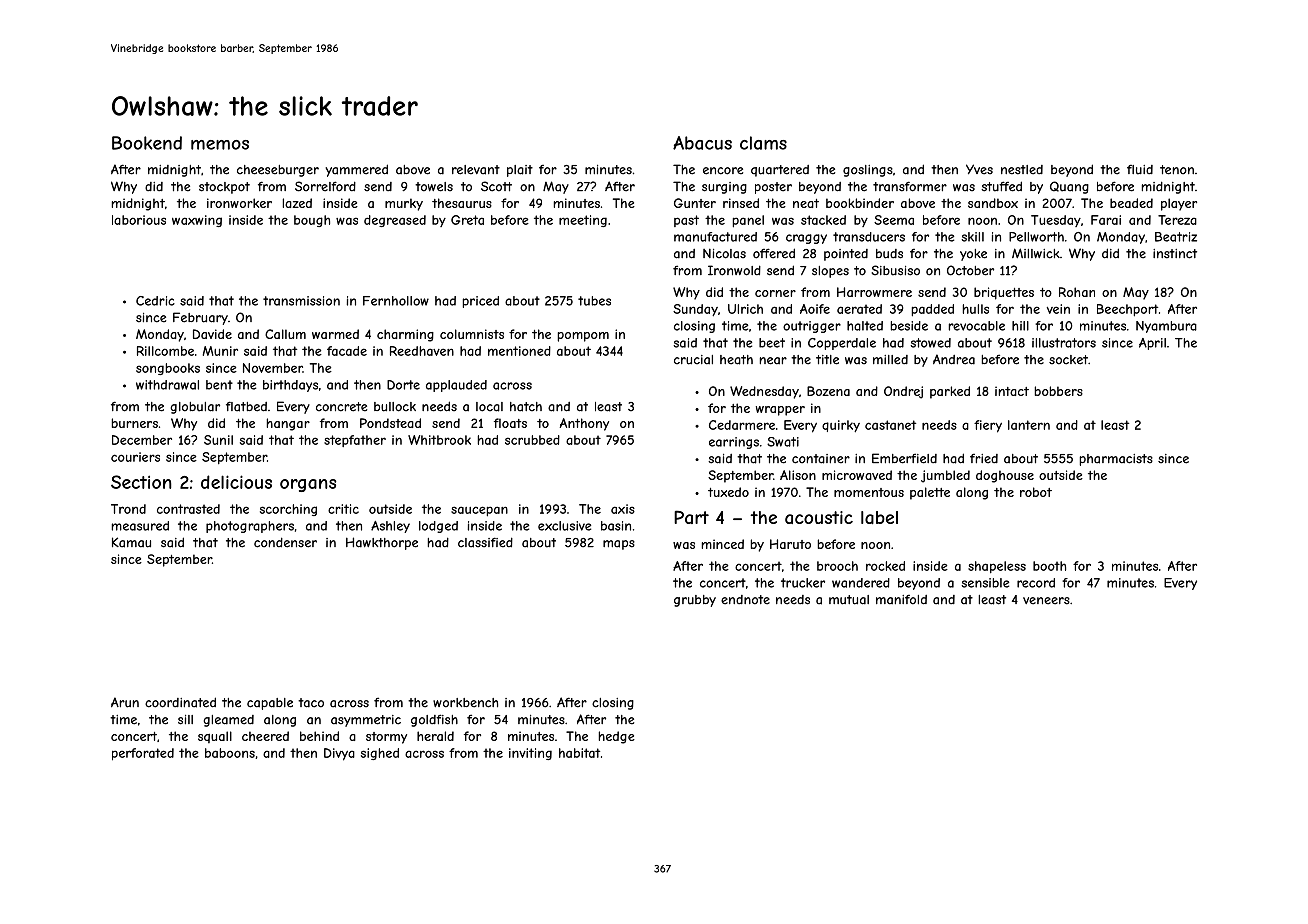  What do you see at coordinates (155, 301) in the image?
I see `Cedric` at bounding box center [155, 301].
